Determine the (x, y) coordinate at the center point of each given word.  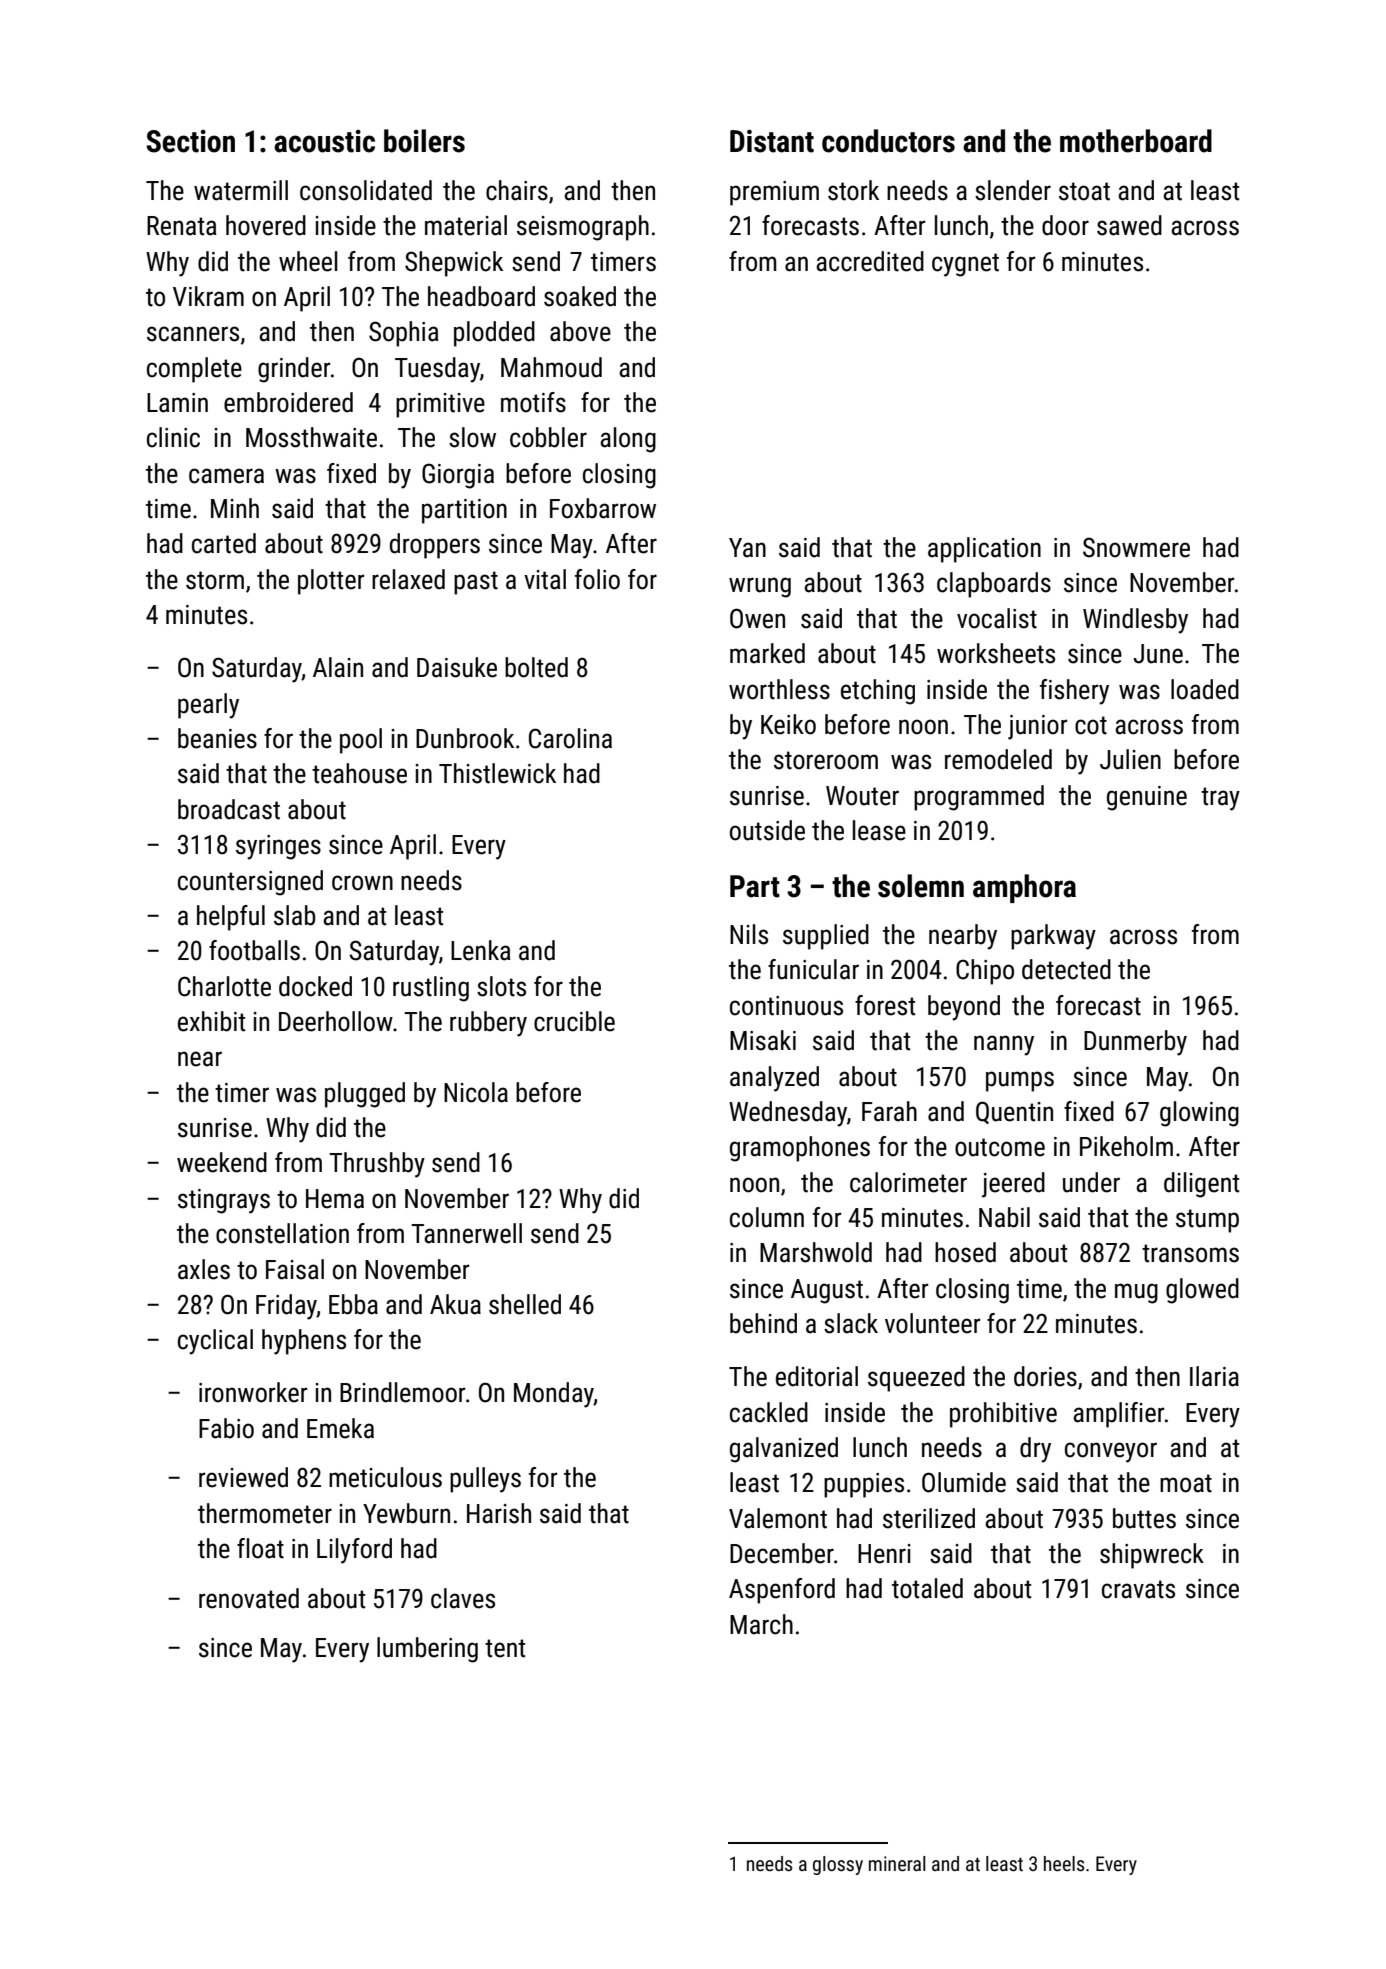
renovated (249, 1598)
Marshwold (816, 1252)
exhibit (211, 1021)
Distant (772, 141)
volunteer (932, 1323)
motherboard (1136, 141)
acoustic (324, 141)
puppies (864, 1485)
